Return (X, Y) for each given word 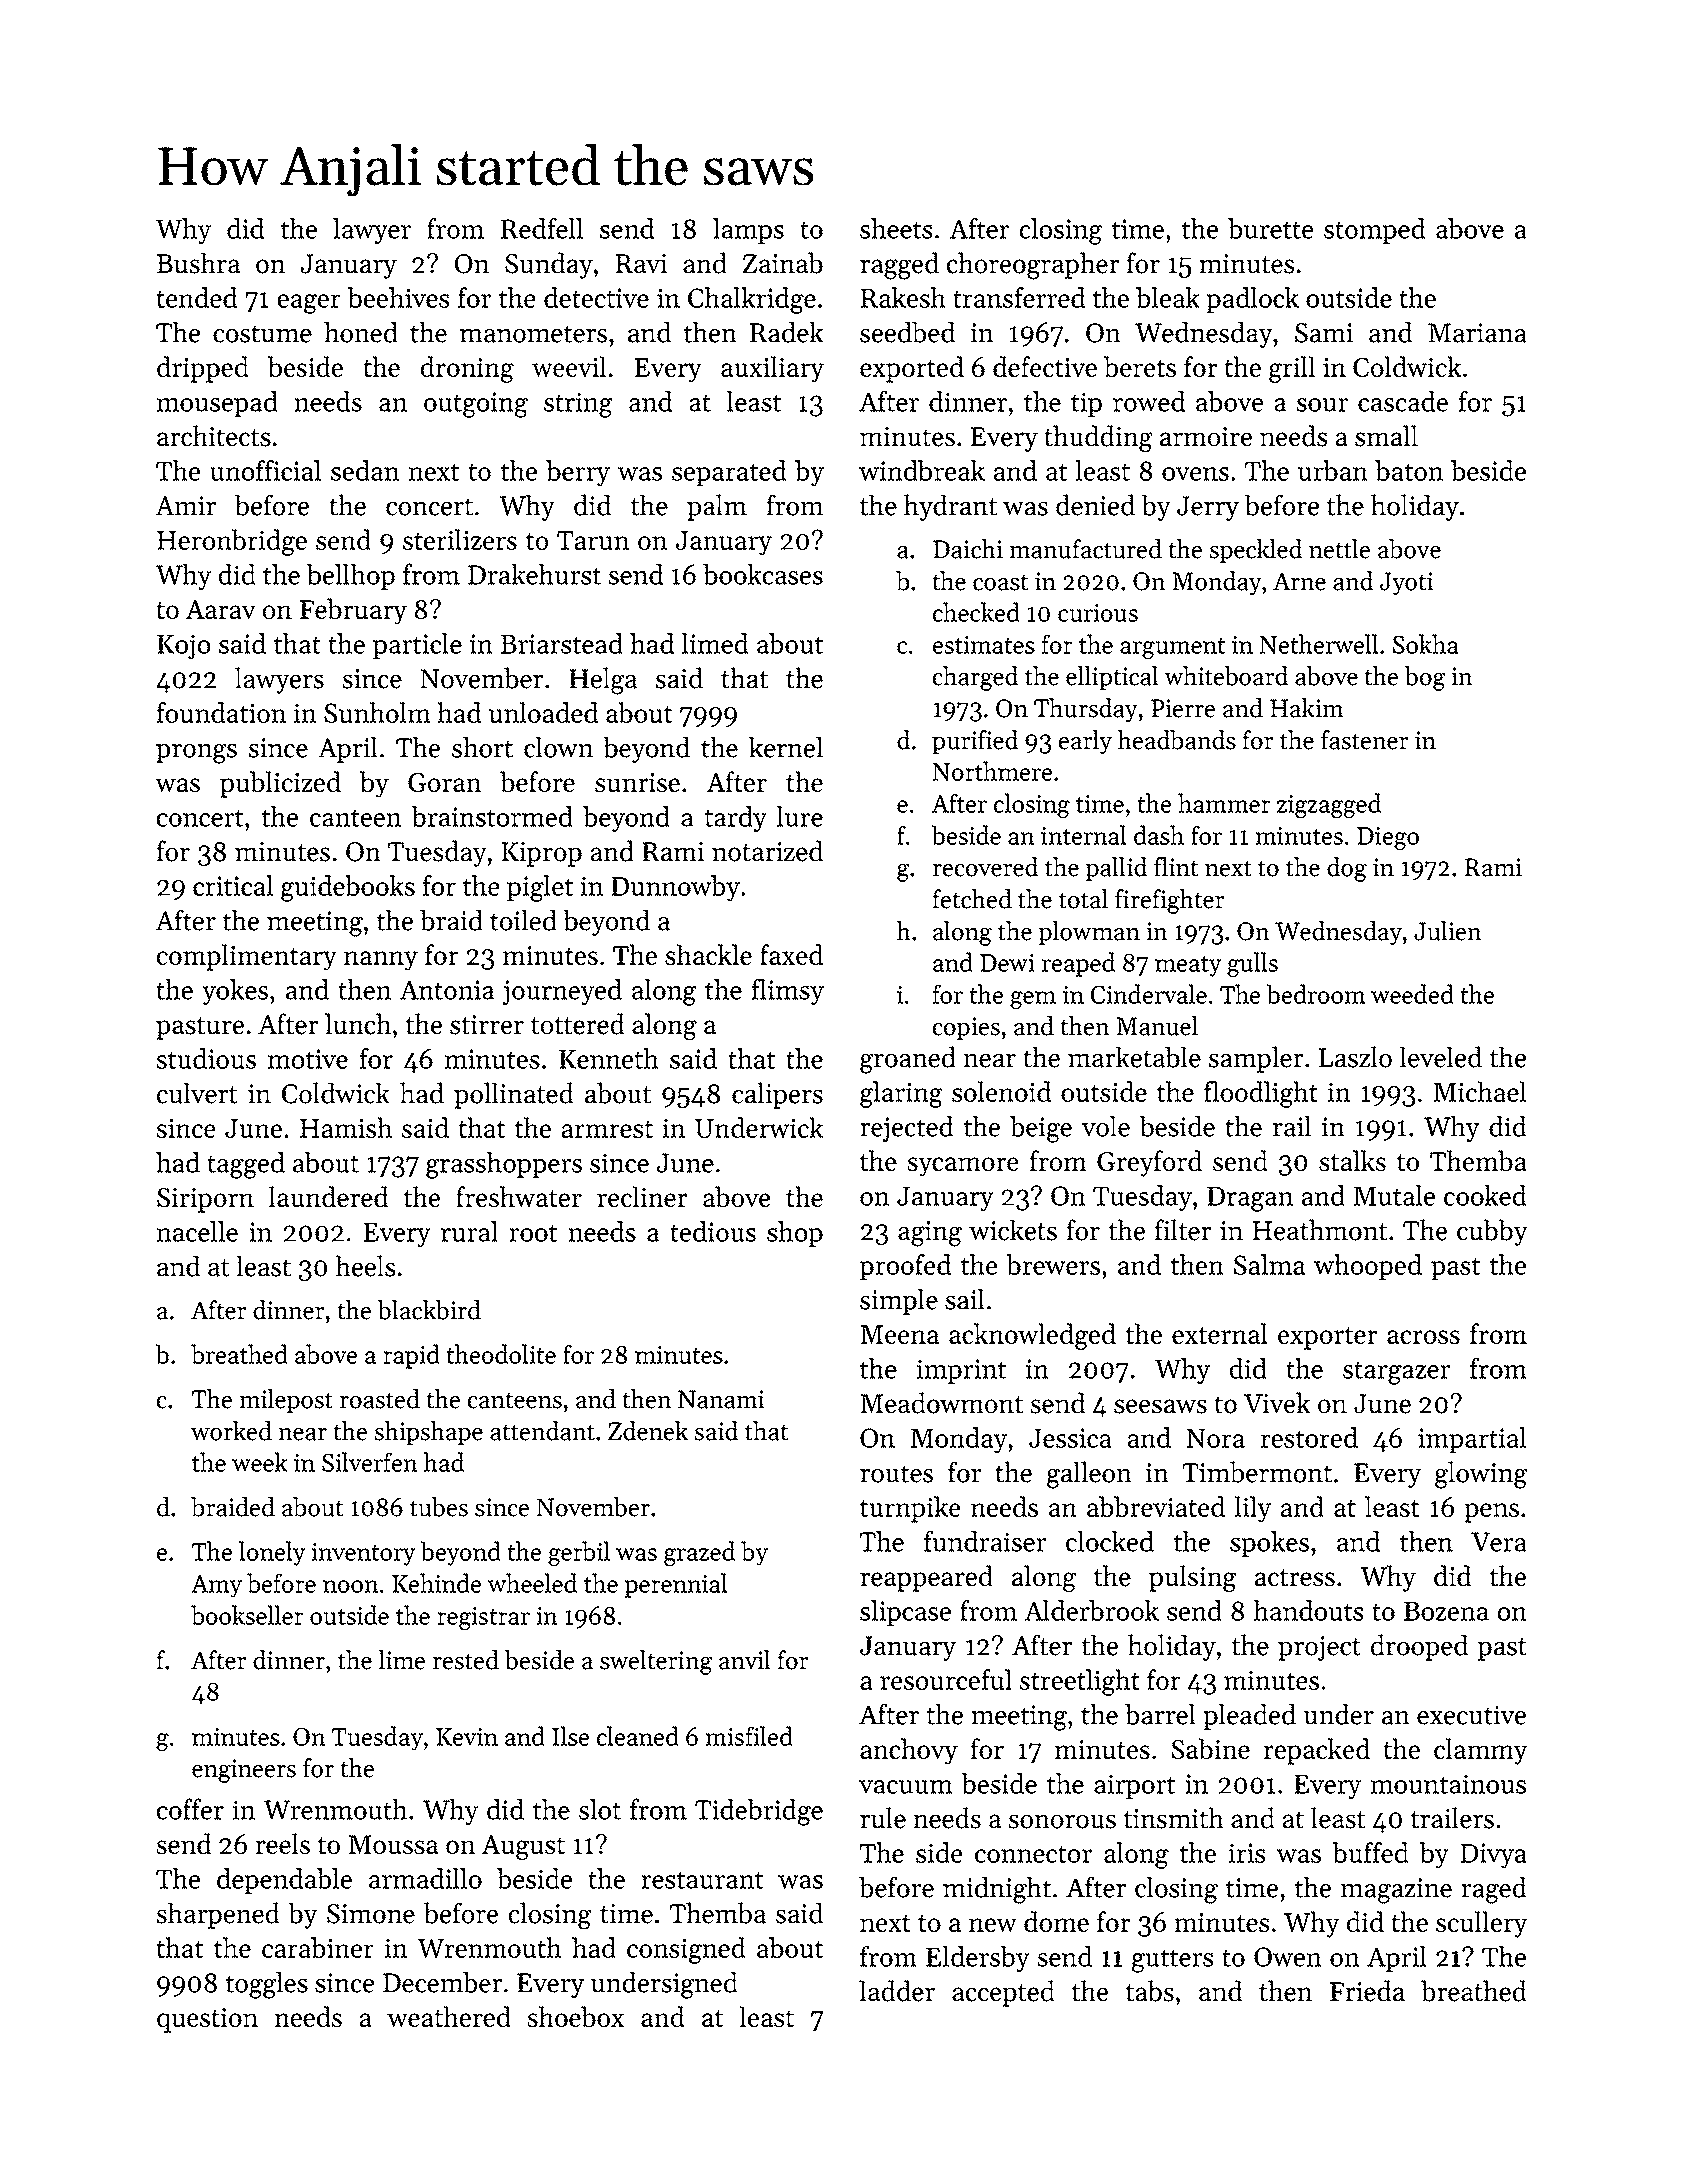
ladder (897, 1991)
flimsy (788, 992)
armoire (1206, 437)
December (442, 1982)
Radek (787, 332)
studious (206, 1058)
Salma (1269, 1264)
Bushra (198, 263)
